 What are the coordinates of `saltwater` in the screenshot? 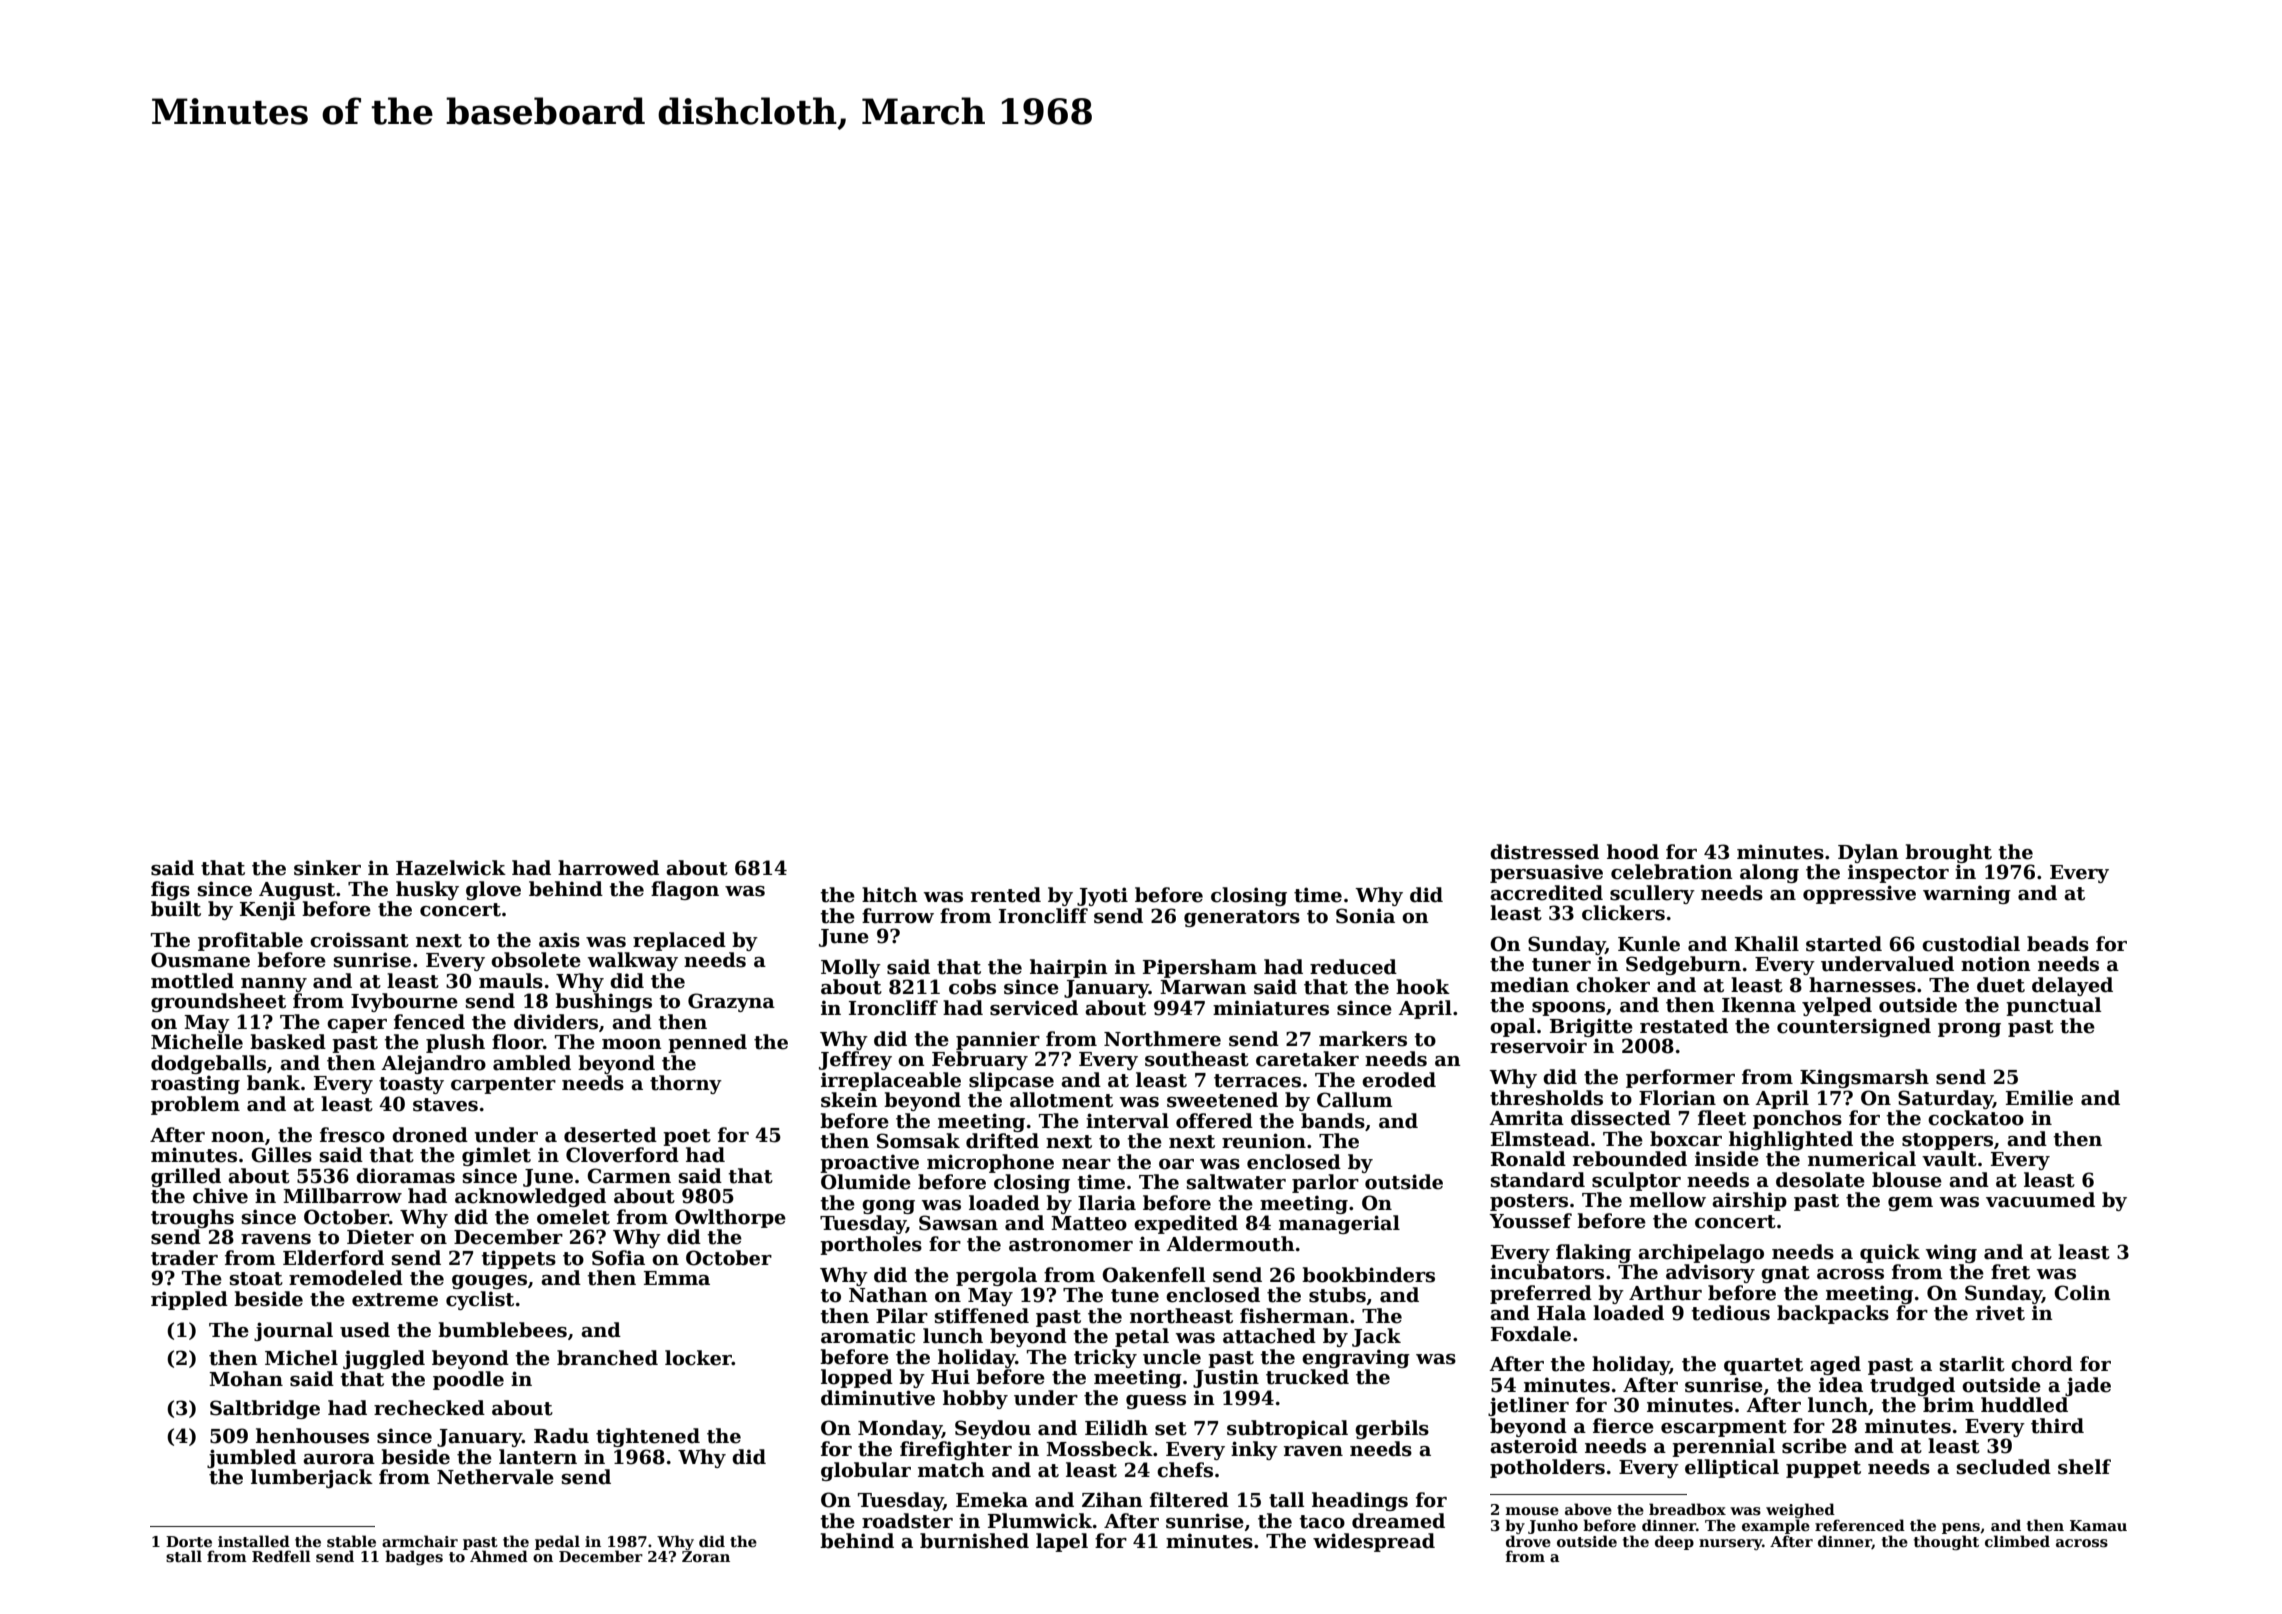 It's located at (1236, 1182).
